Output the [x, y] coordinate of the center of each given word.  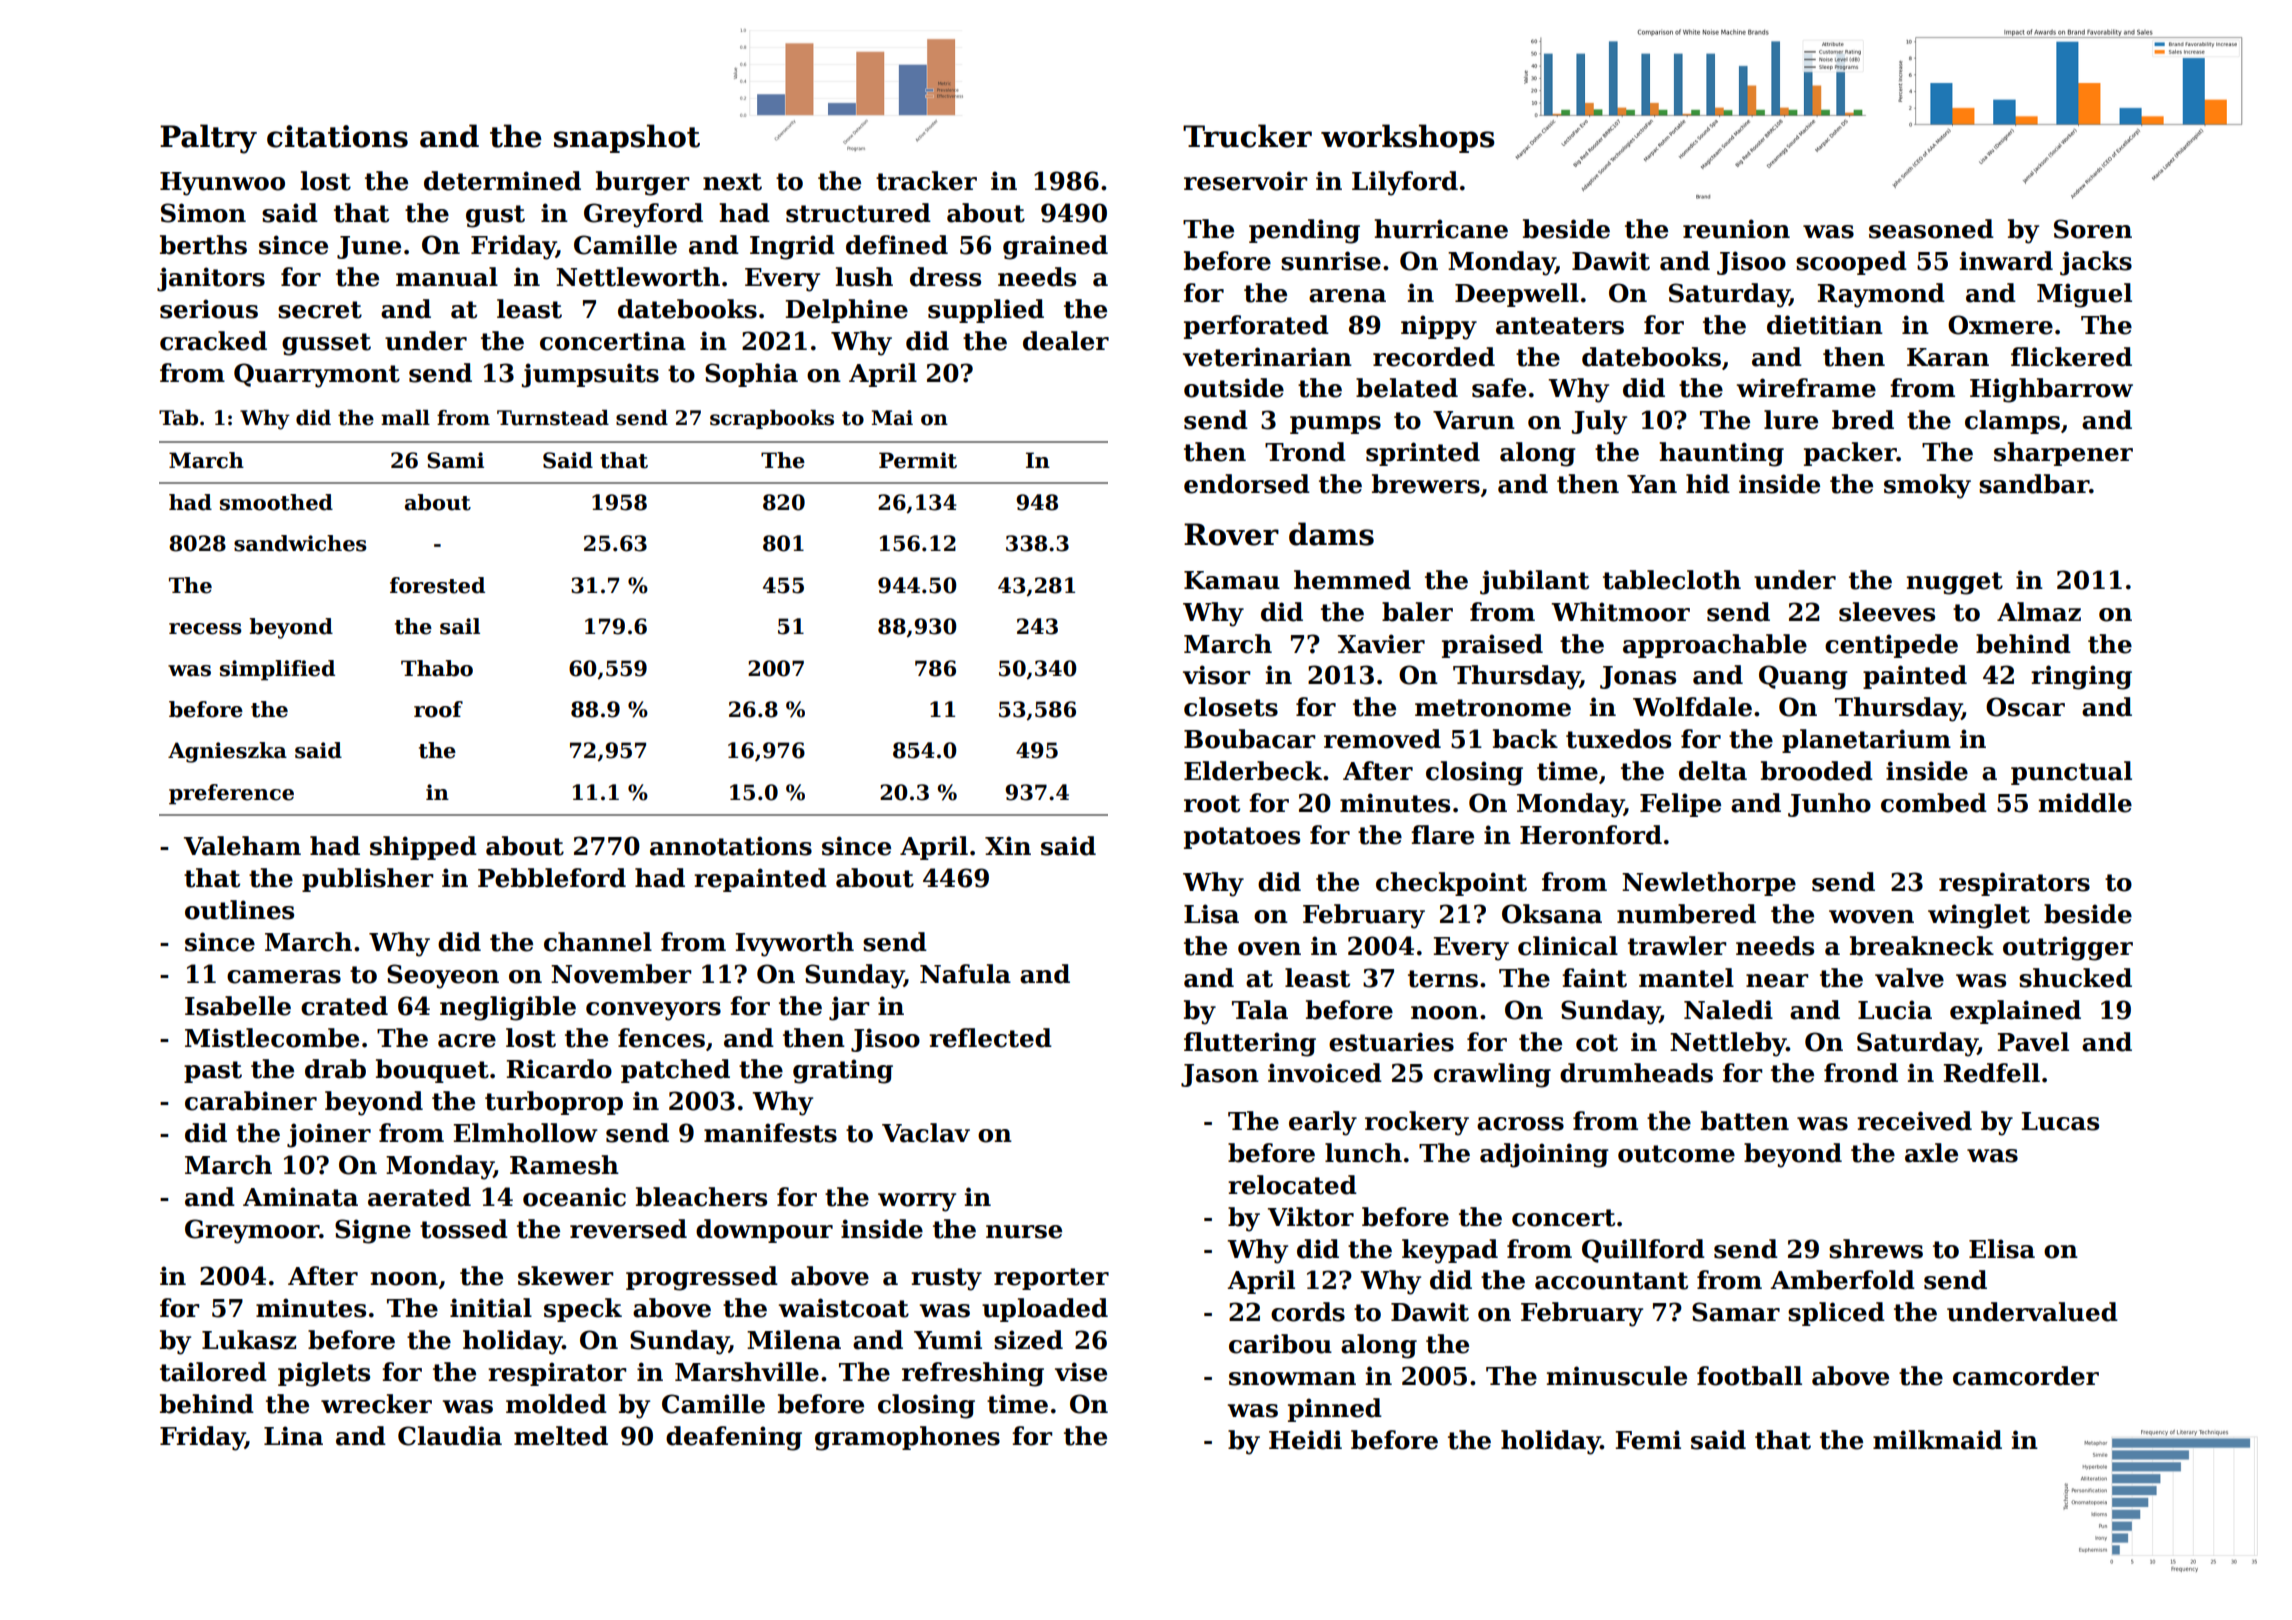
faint [1594, 978]
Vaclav [926, 1133]
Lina [293, 1436]
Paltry [208, 139]
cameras [284, 977]
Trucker [1247, 136]
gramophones [907, 1438]
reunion [1736, 229]
